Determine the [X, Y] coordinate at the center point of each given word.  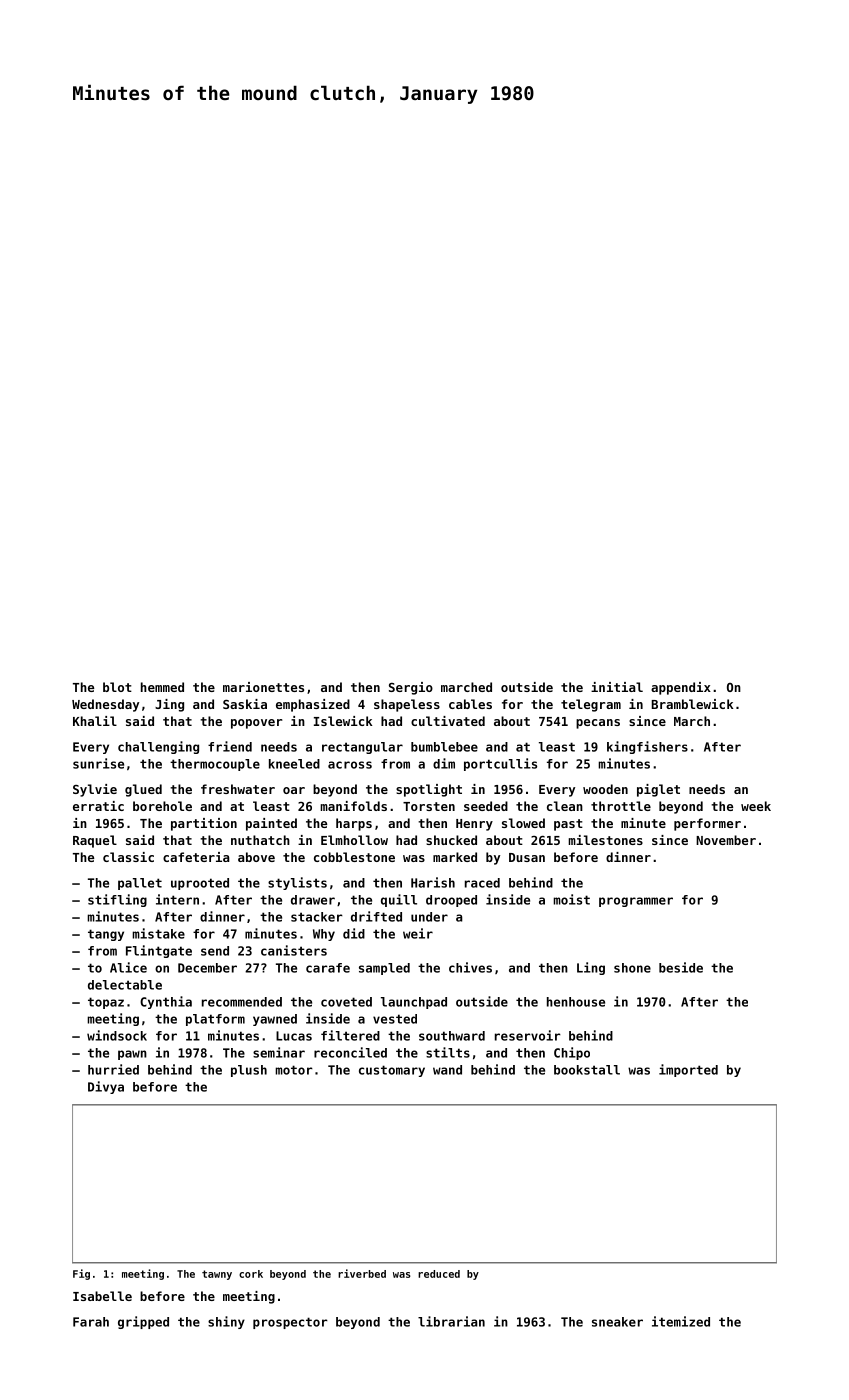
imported [688, 1070]
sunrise [98, 763]
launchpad [414, 1003]
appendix [681, 688]
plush [249, 1071]
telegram [591, 705]
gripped [143, 1322]
